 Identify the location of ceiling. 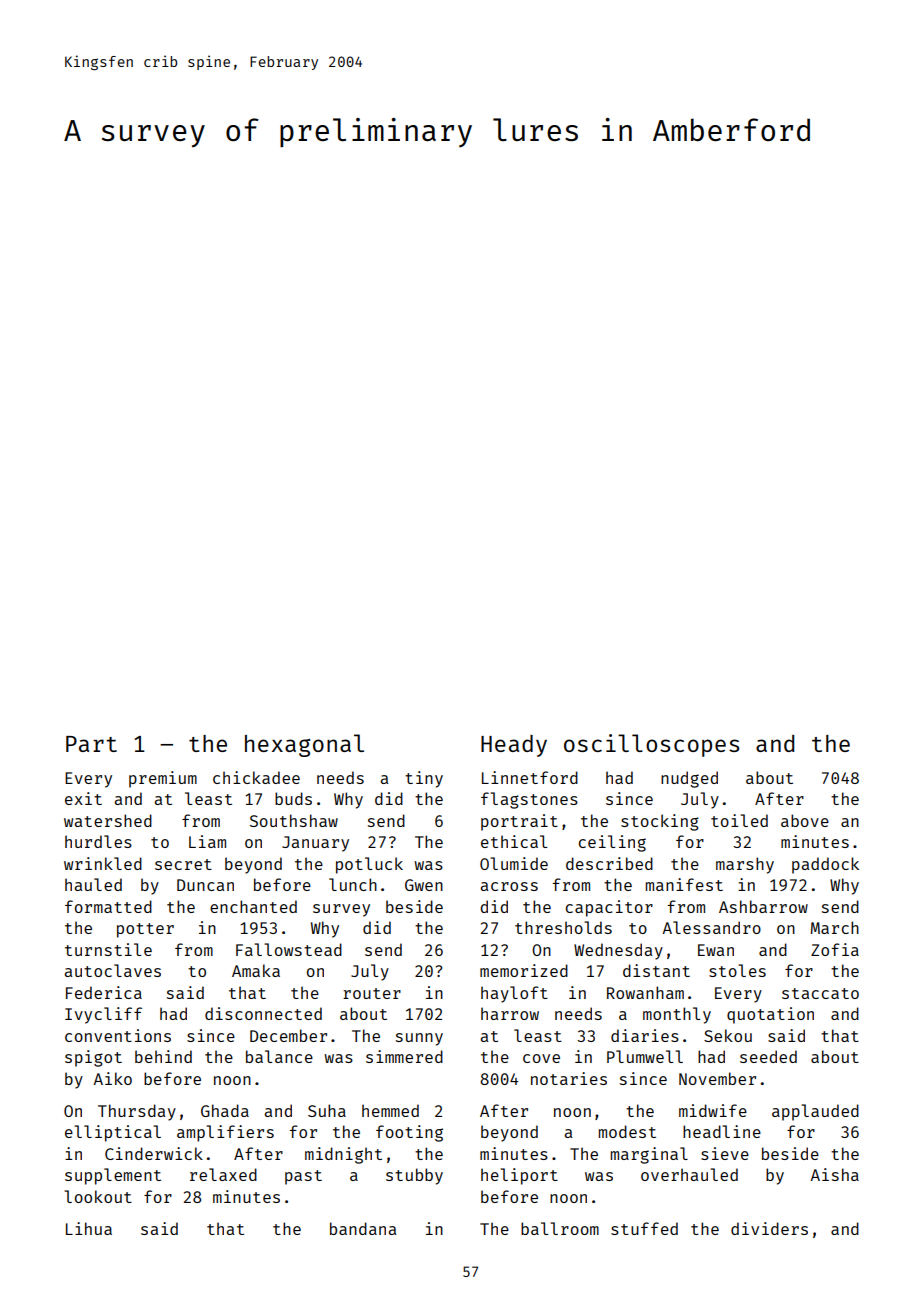
(612, 843).
